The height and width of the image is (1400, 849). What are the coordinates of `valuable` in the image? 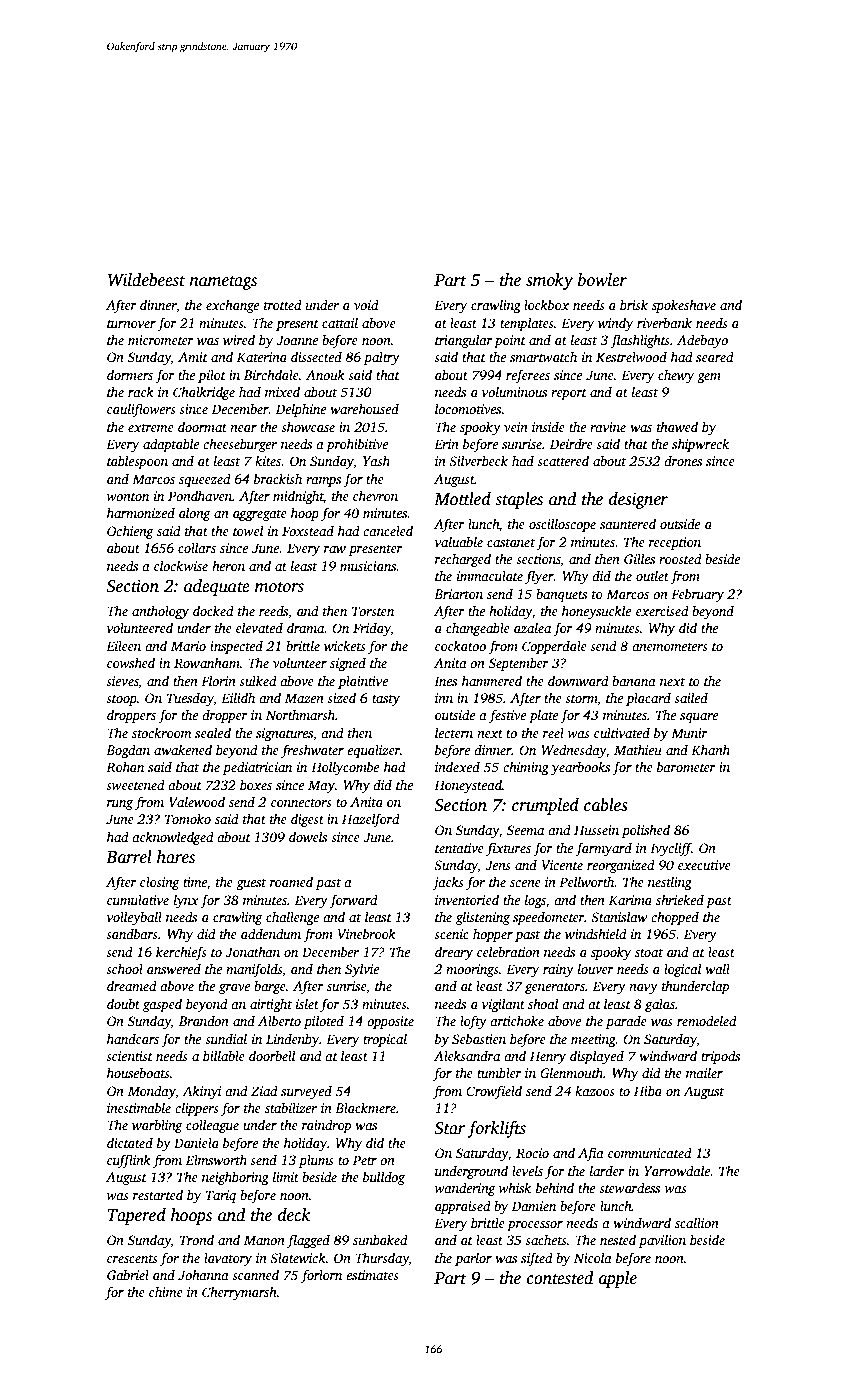 It's located at (459, 541).
